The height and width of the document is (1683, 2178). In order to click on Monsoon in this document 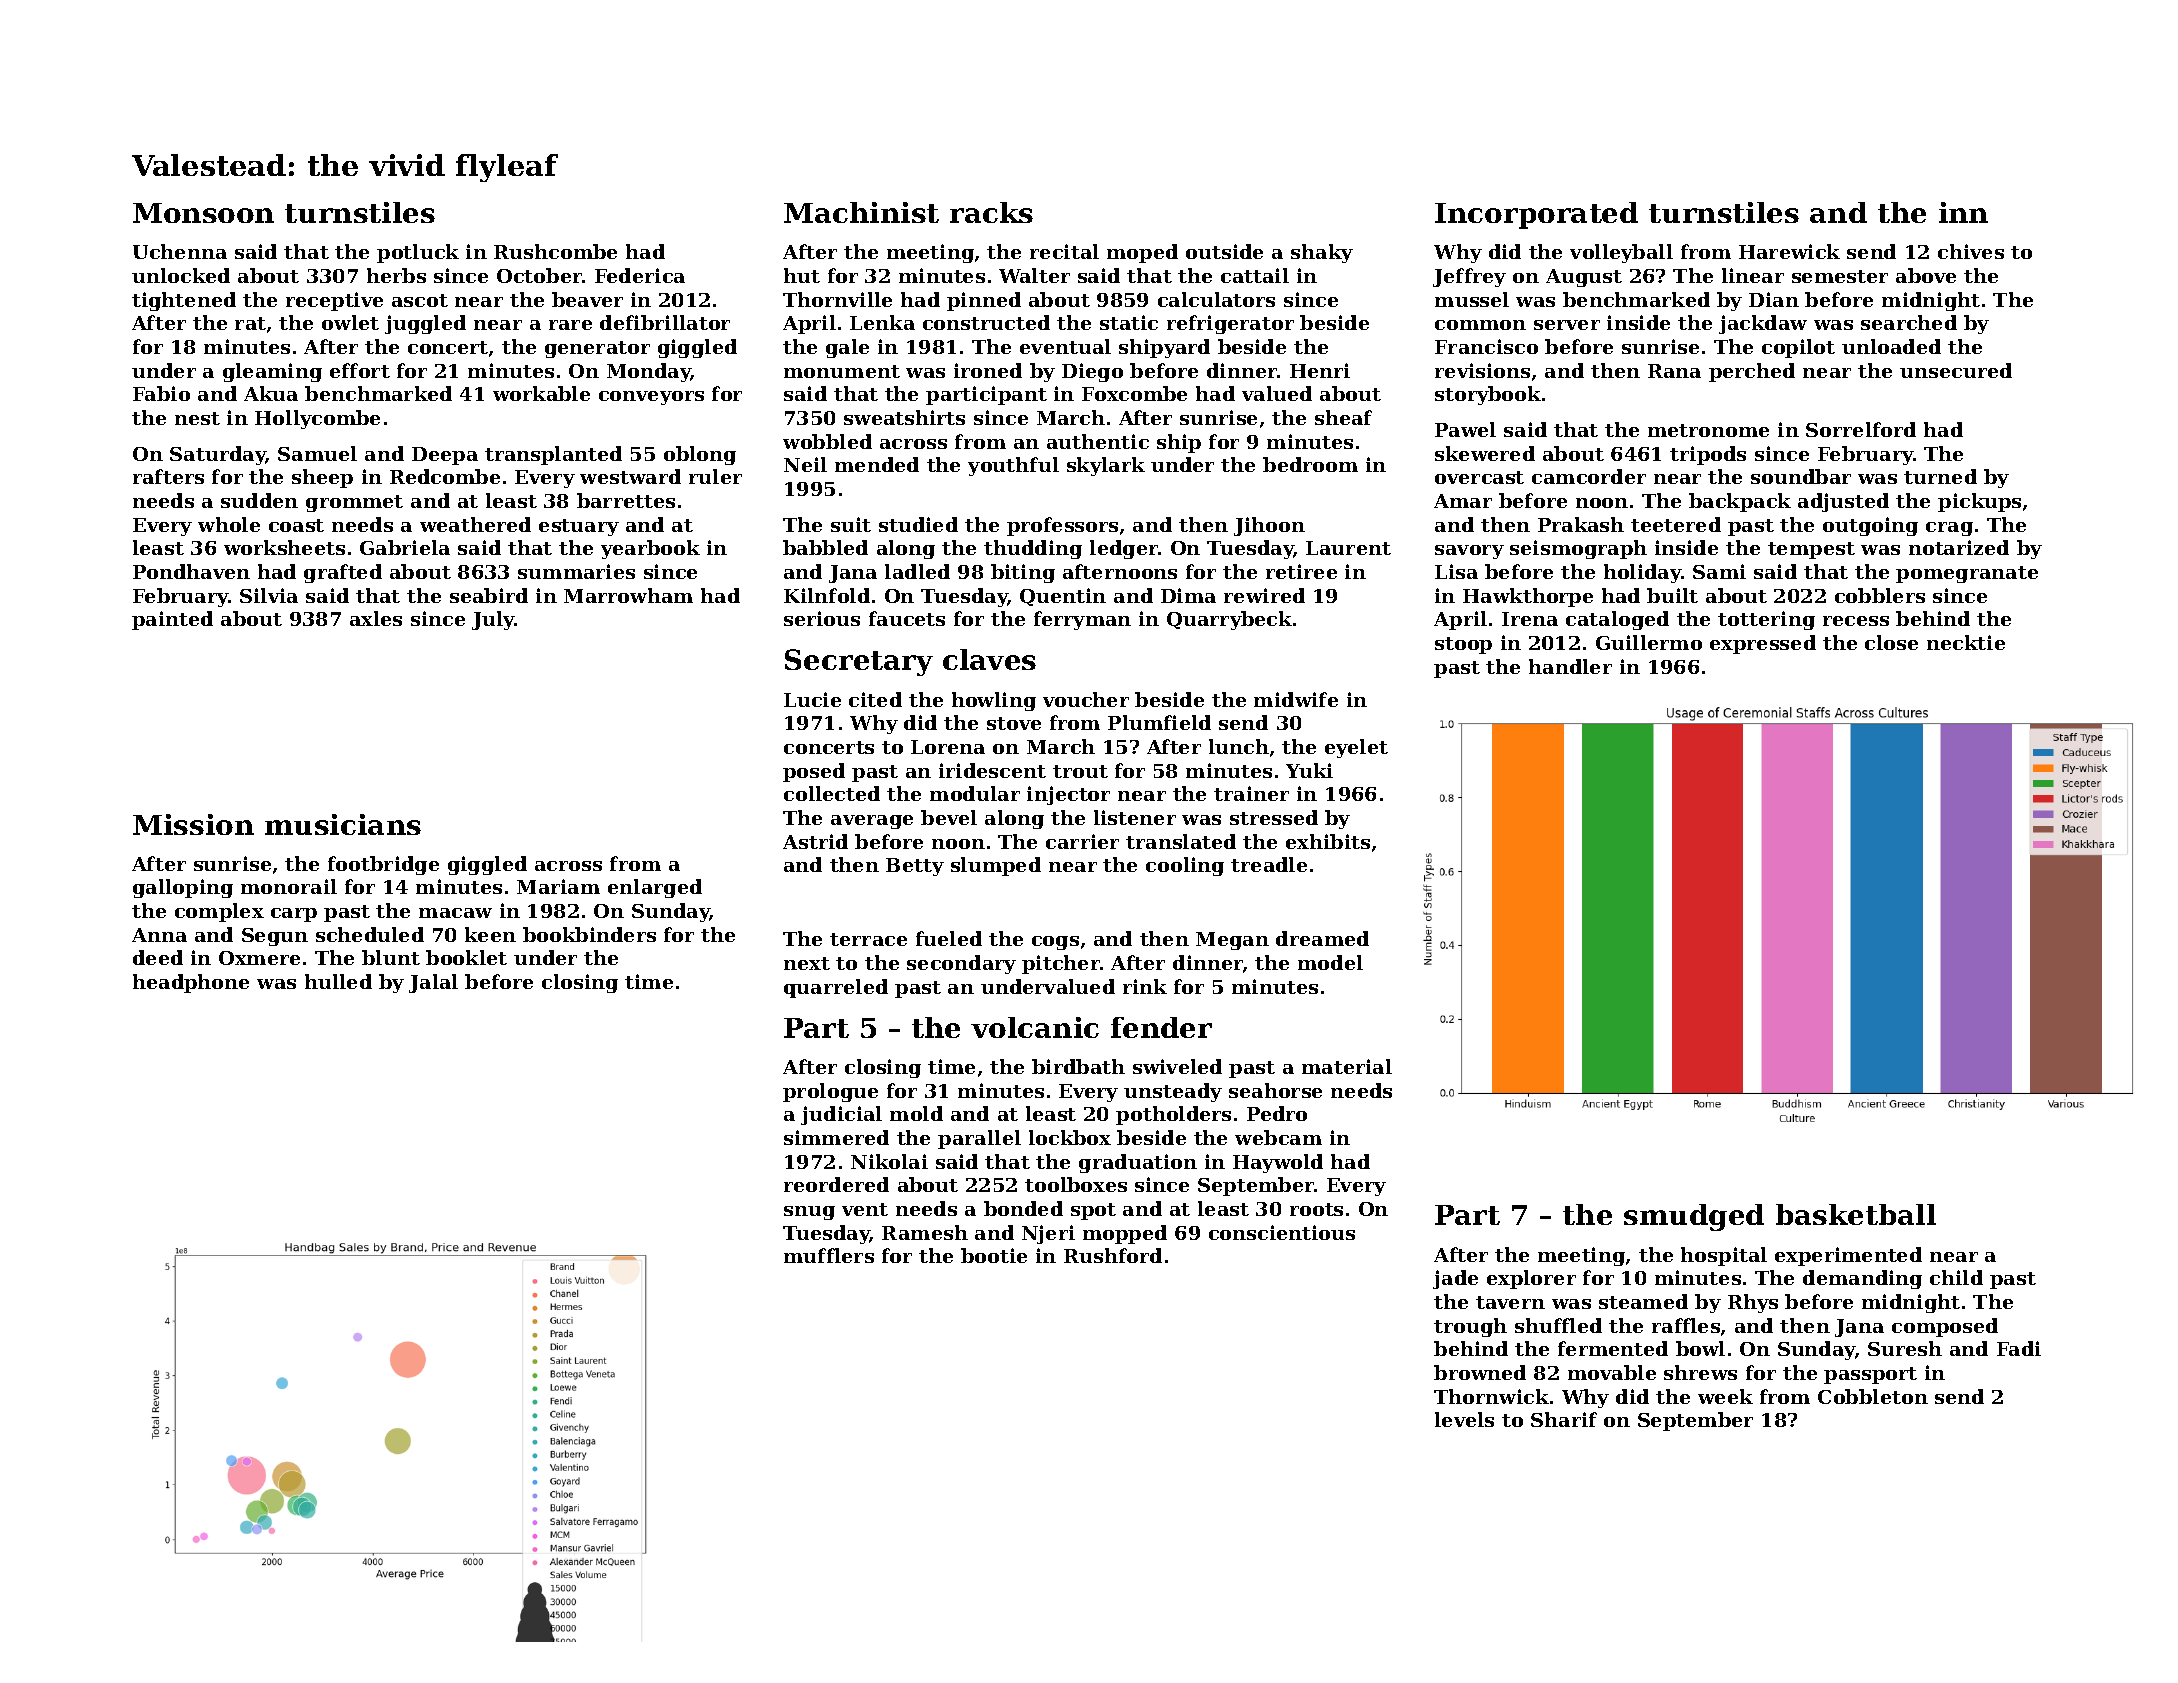, I will do `click(203, 213)`.
